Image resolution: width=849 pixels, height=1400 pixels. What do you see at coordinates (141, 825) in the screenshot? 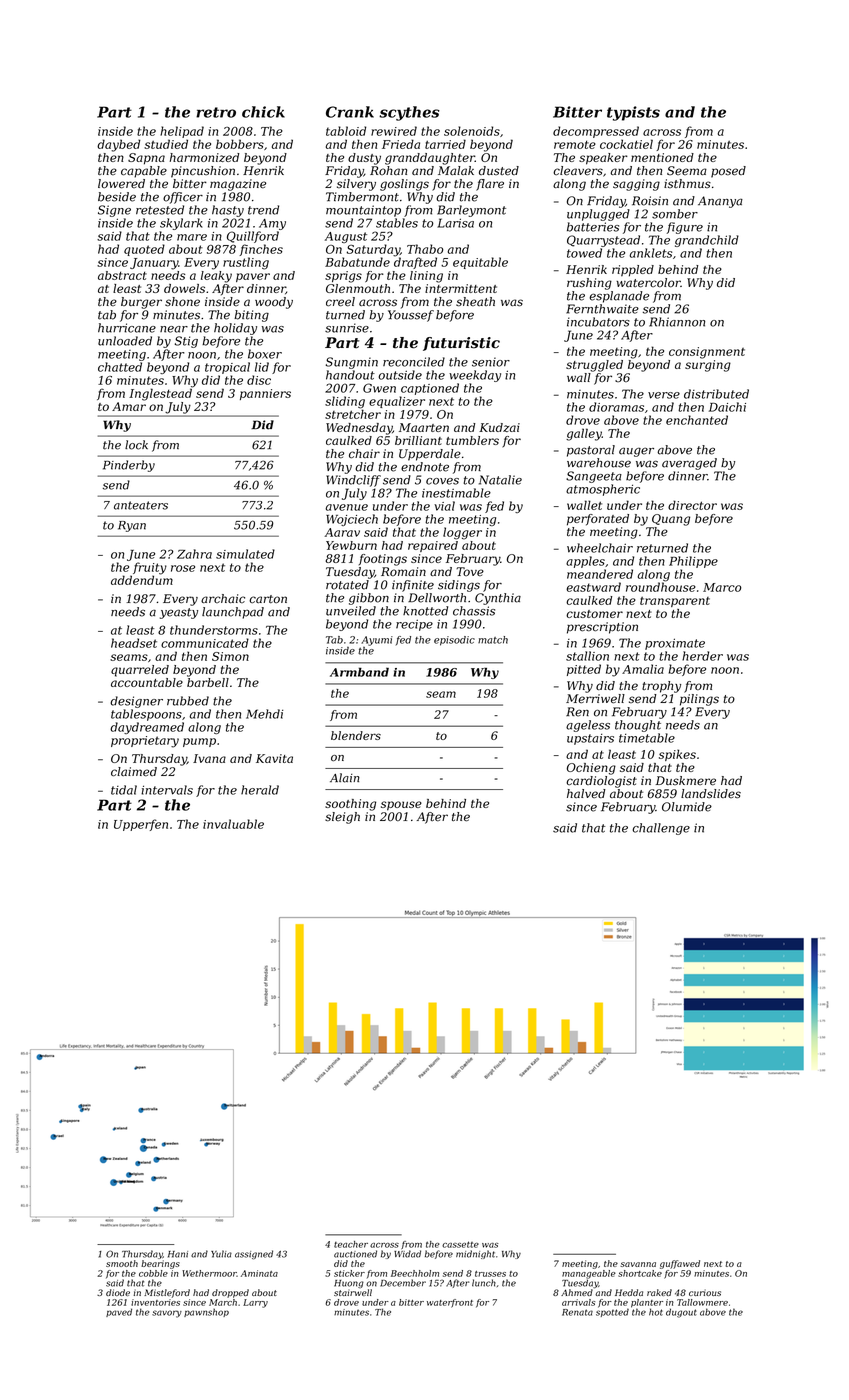
I see `Upperfen` at bounding box center [141, 825].
